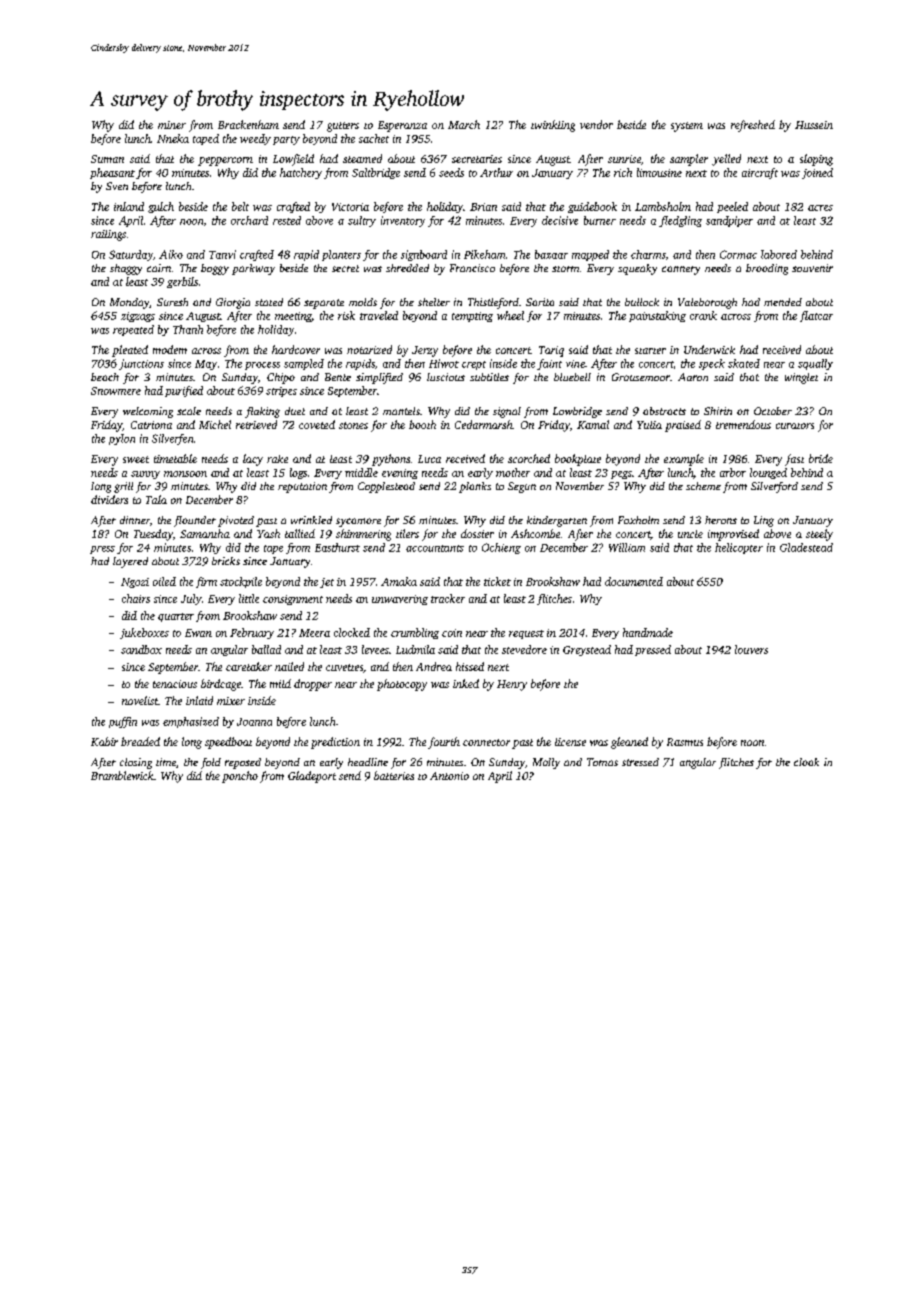 This page has height=1308, width=924. What do you see at coordinates (596, 124) in the page?
I see `vendor` at bounding box center [596, 124].
